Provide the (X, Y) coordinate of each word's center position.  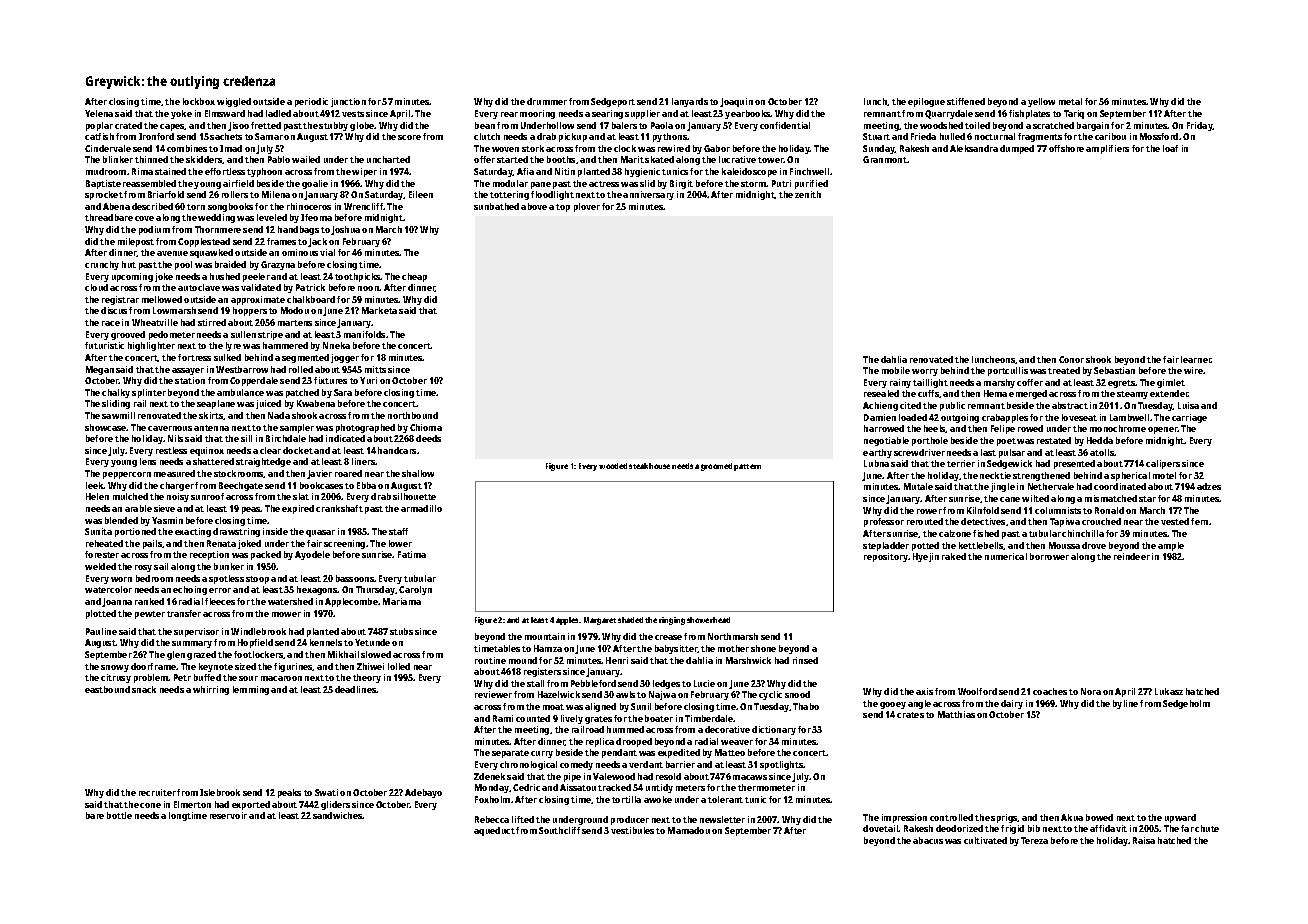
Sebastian (1114, 370)
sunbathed (496, 206)
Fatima (412, 554)
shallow (418, 473)
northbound (413, 415)
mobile (896, 370)
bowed (1099, 817)
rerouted (925, 521)
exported (251, 805)
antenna (211, 428)
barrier (680, 764)
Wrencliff (364, 206)
